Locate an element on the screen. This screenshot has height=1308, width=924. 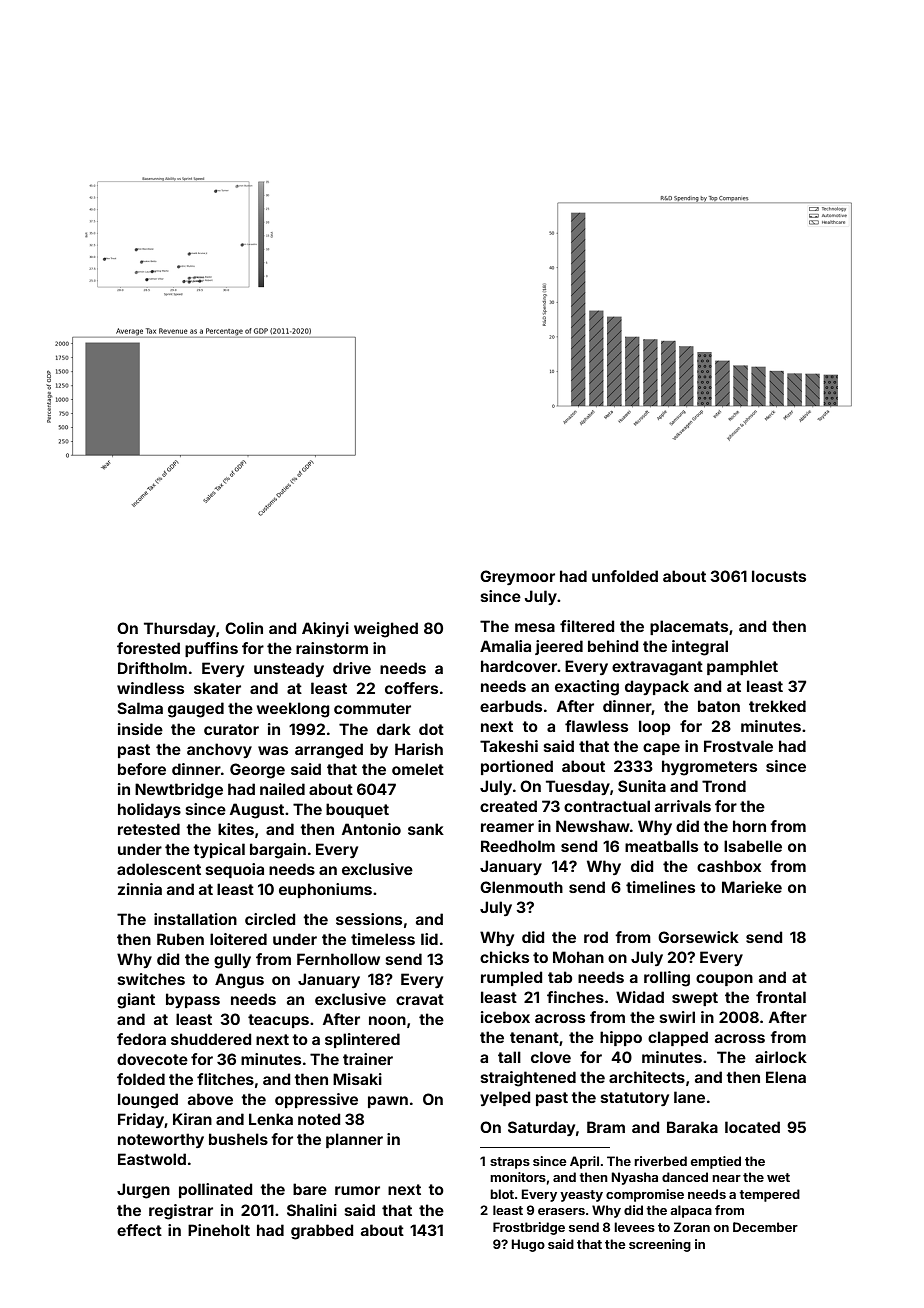
Jurgen is located at coordinates (143, 1191).
